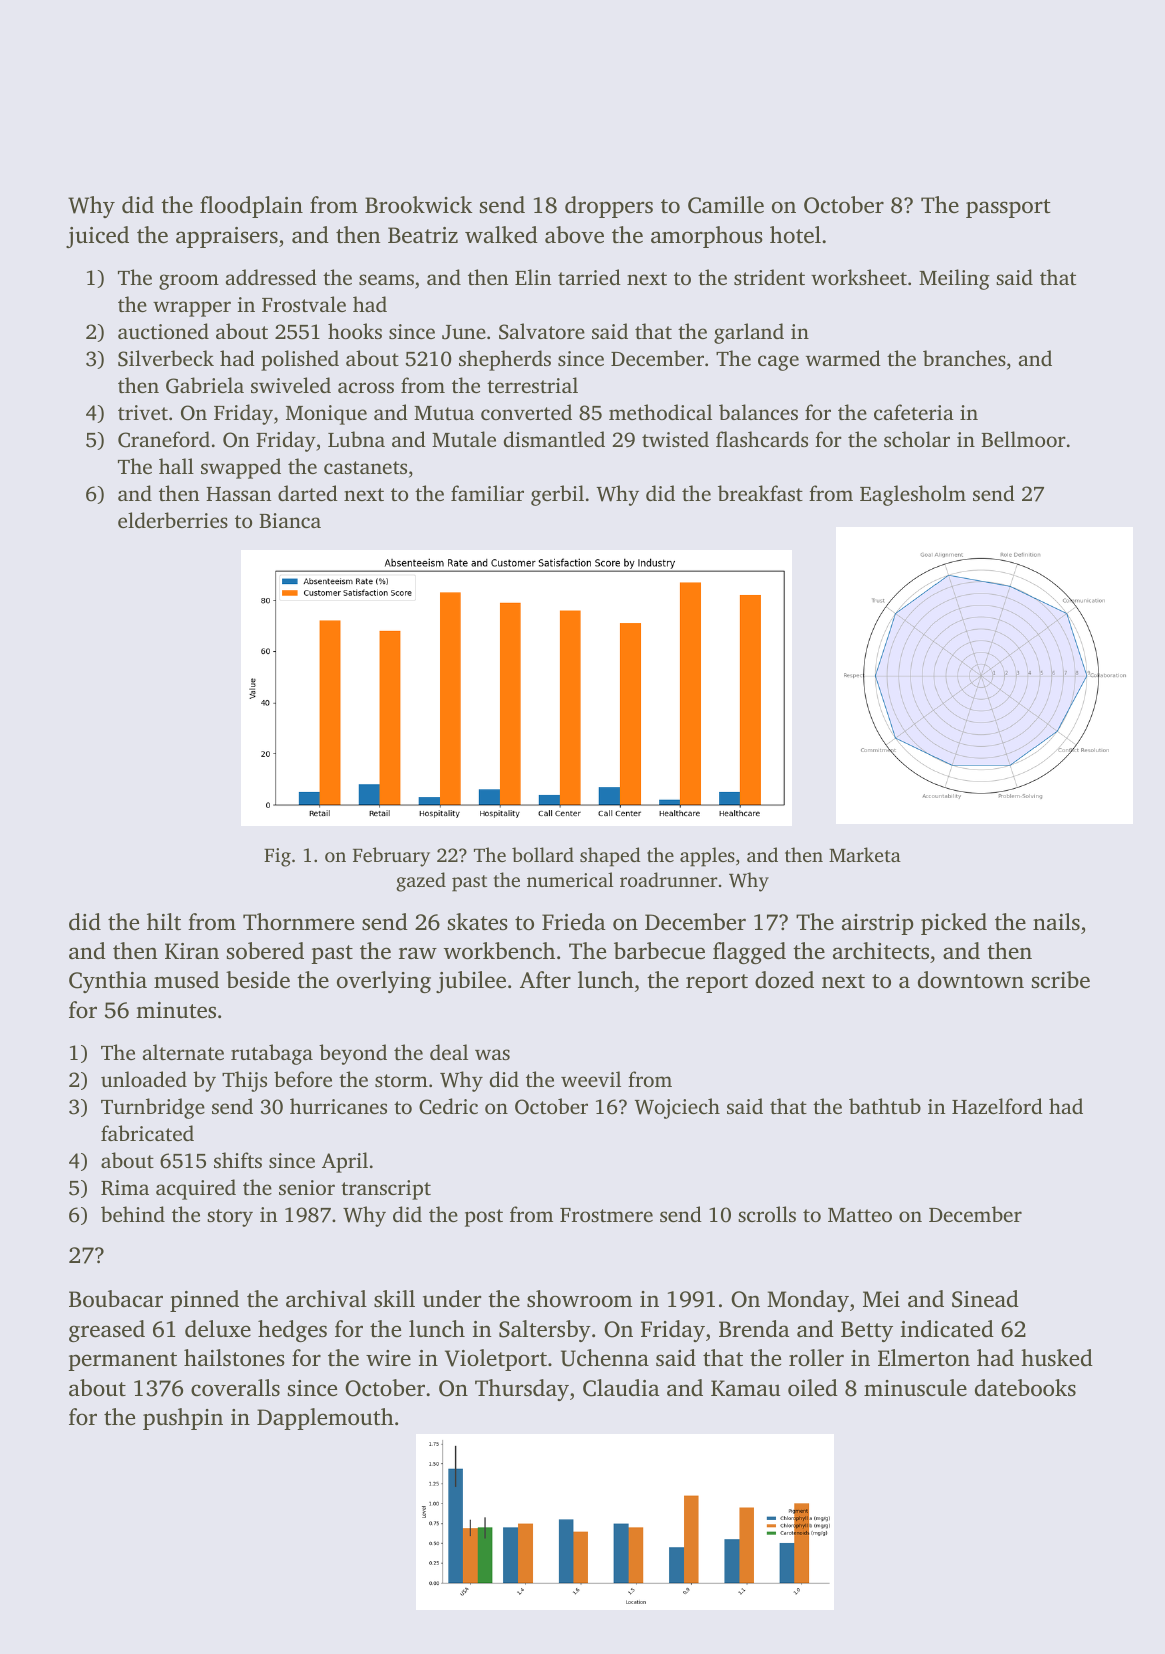  I want to click on elderberries, so click(173, 520).
